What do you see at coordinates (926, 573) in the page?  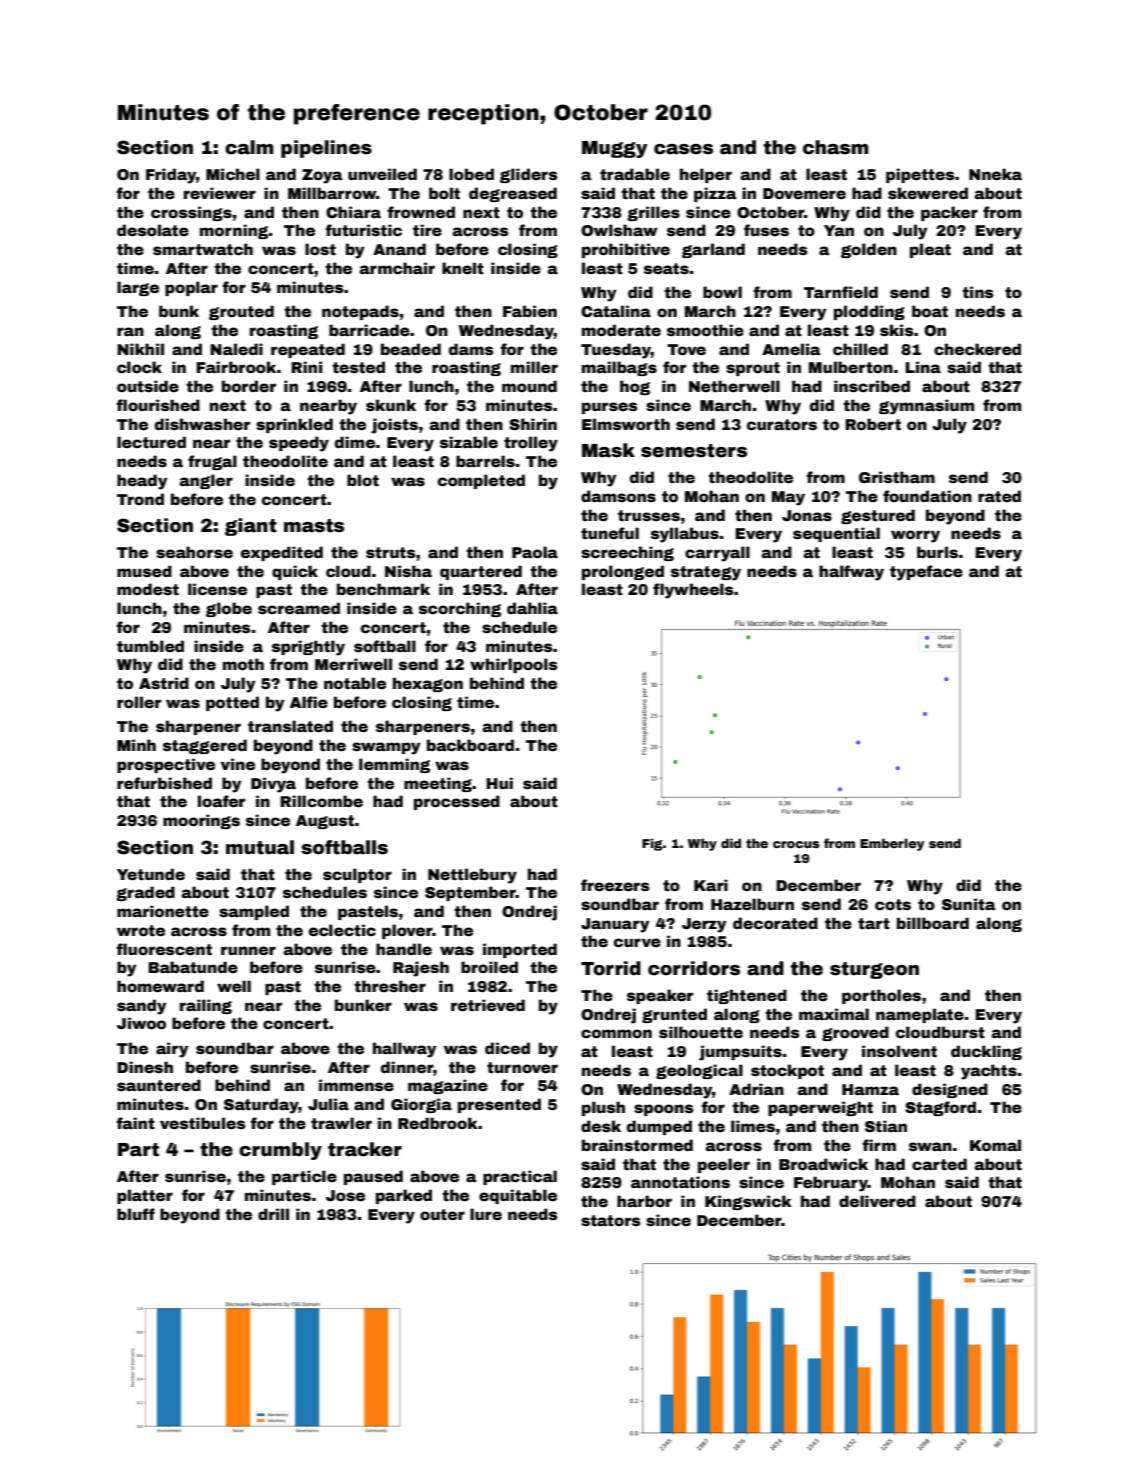 I see `typeface` at bounding box center [926, 573].
